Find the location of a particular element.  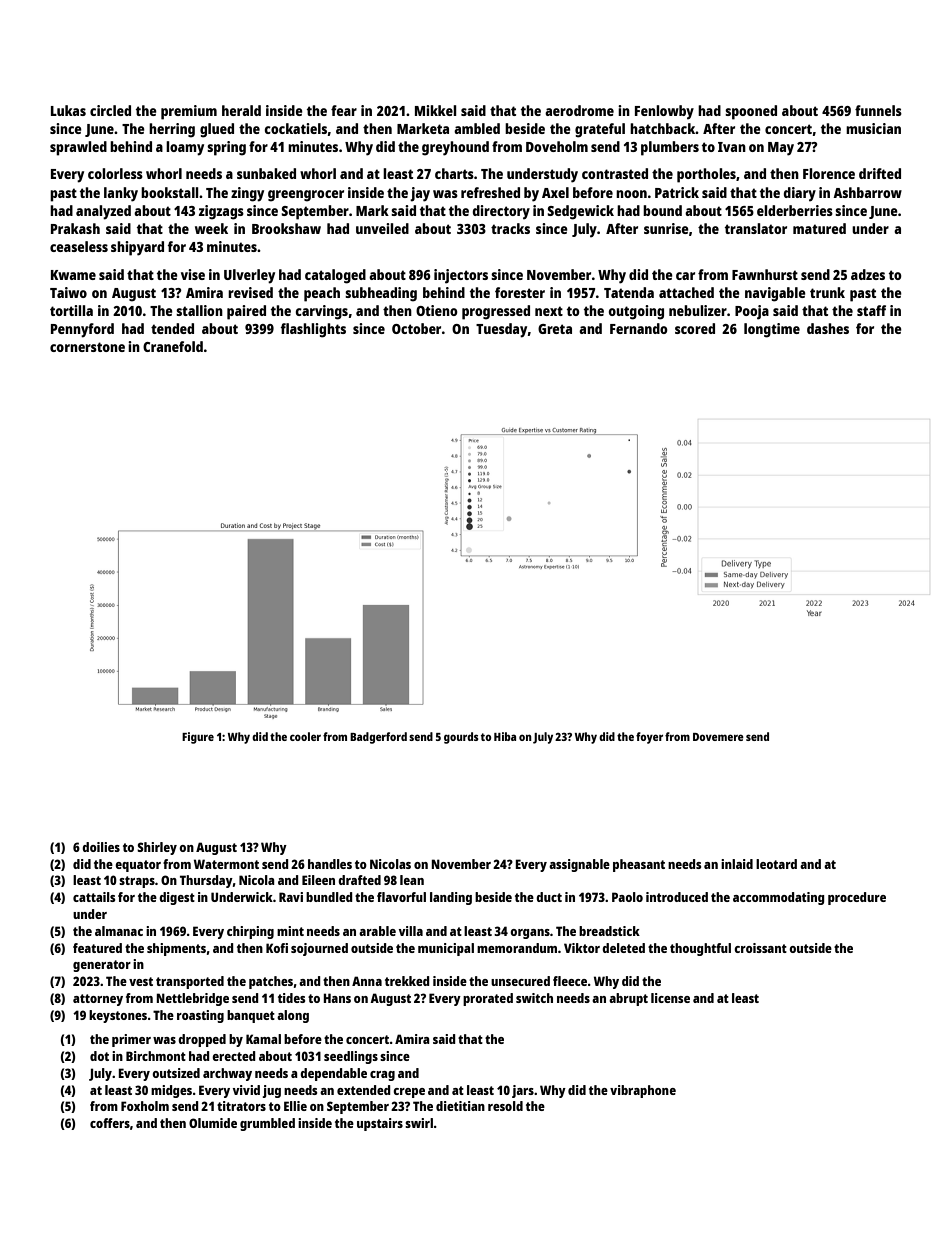

lean is located at coordinates (412, 880).
